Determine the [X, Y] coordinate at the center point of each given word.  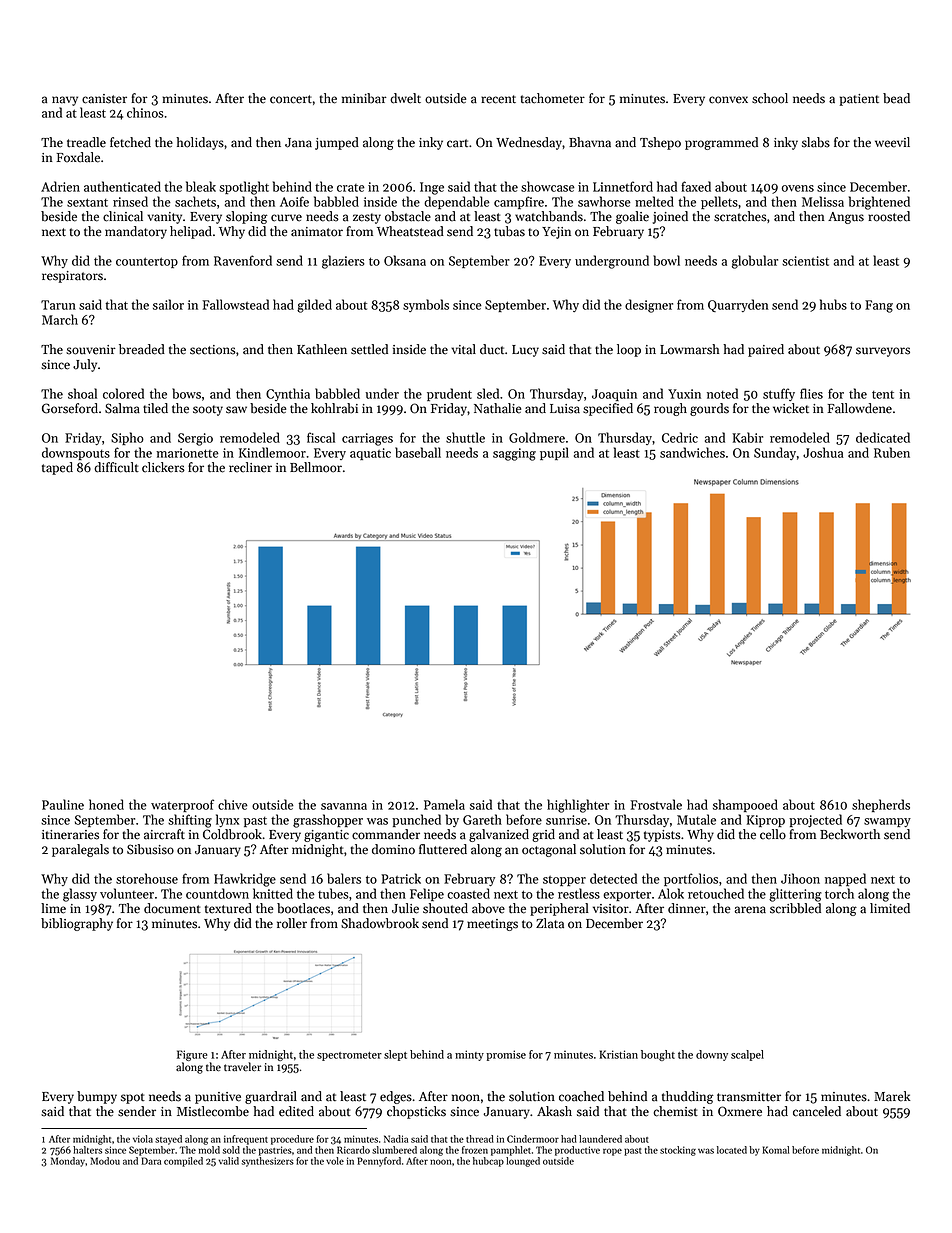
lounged [523, 1162]
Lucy [525, 351]
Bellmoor [316, 467]
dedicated [883, 437]
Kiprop [765, 821]
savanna [344, 806]
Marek [892, 1096]
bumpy [97, 1097]
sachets [195, 201]
